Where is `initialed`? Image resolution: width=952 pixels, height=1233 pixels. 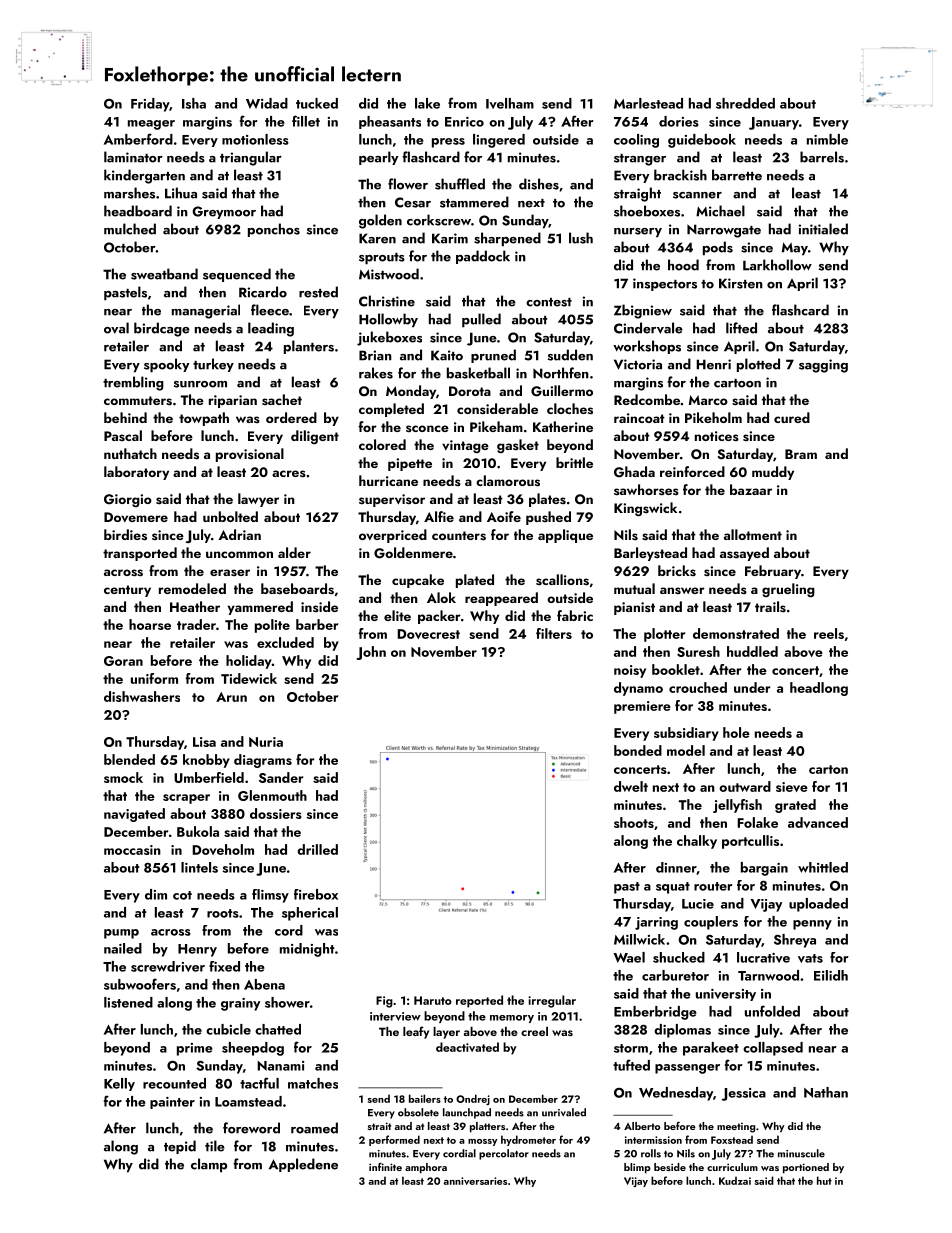 initialed is located at coordinates (823, 229).
